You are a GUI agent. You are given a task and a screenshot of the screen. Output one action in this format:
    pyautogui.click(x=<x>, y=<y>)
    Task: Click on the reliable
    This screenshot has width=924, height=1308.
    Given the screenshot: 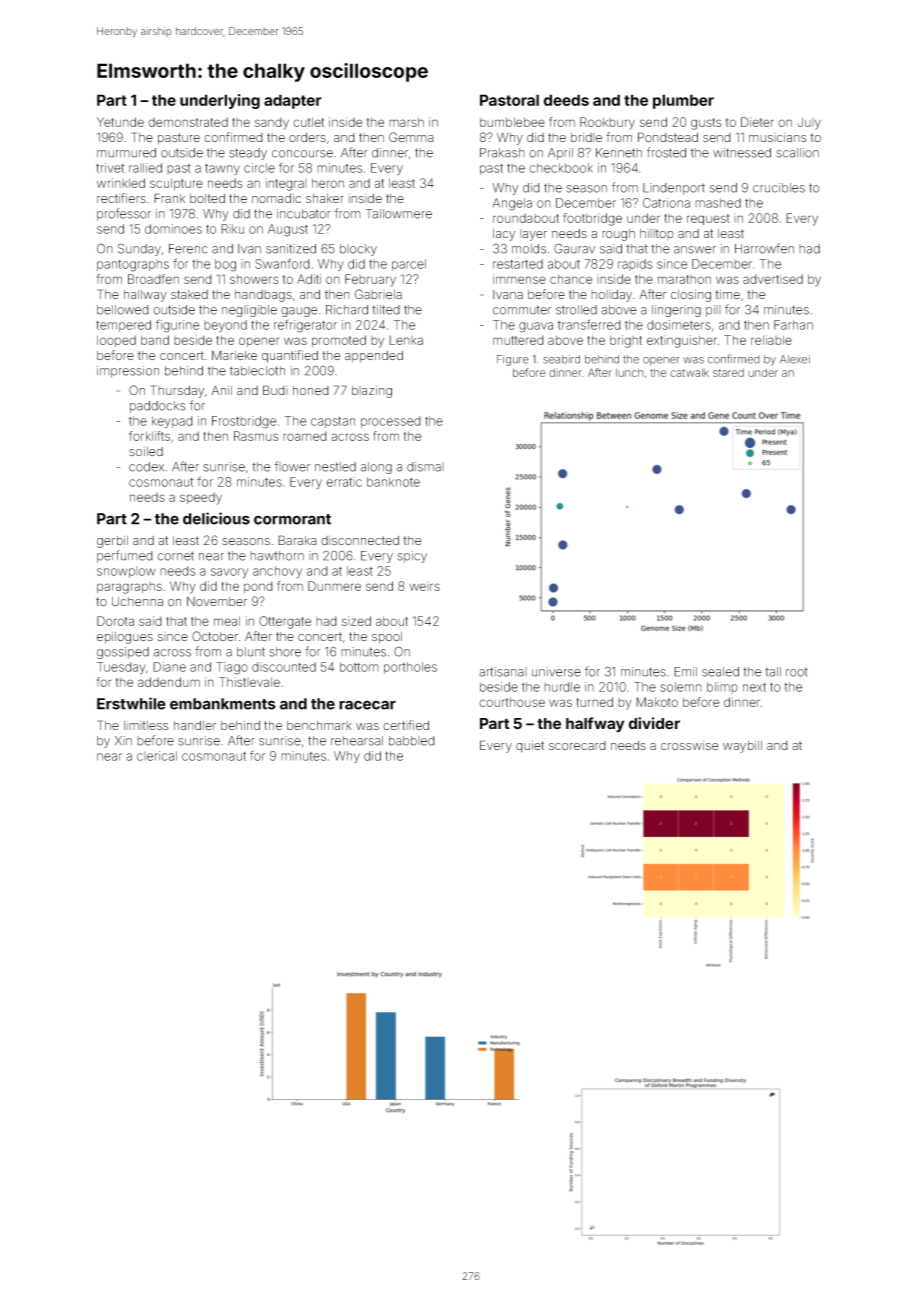 What is the action you would take?
    pyautogui.click(x=771, y=340)
